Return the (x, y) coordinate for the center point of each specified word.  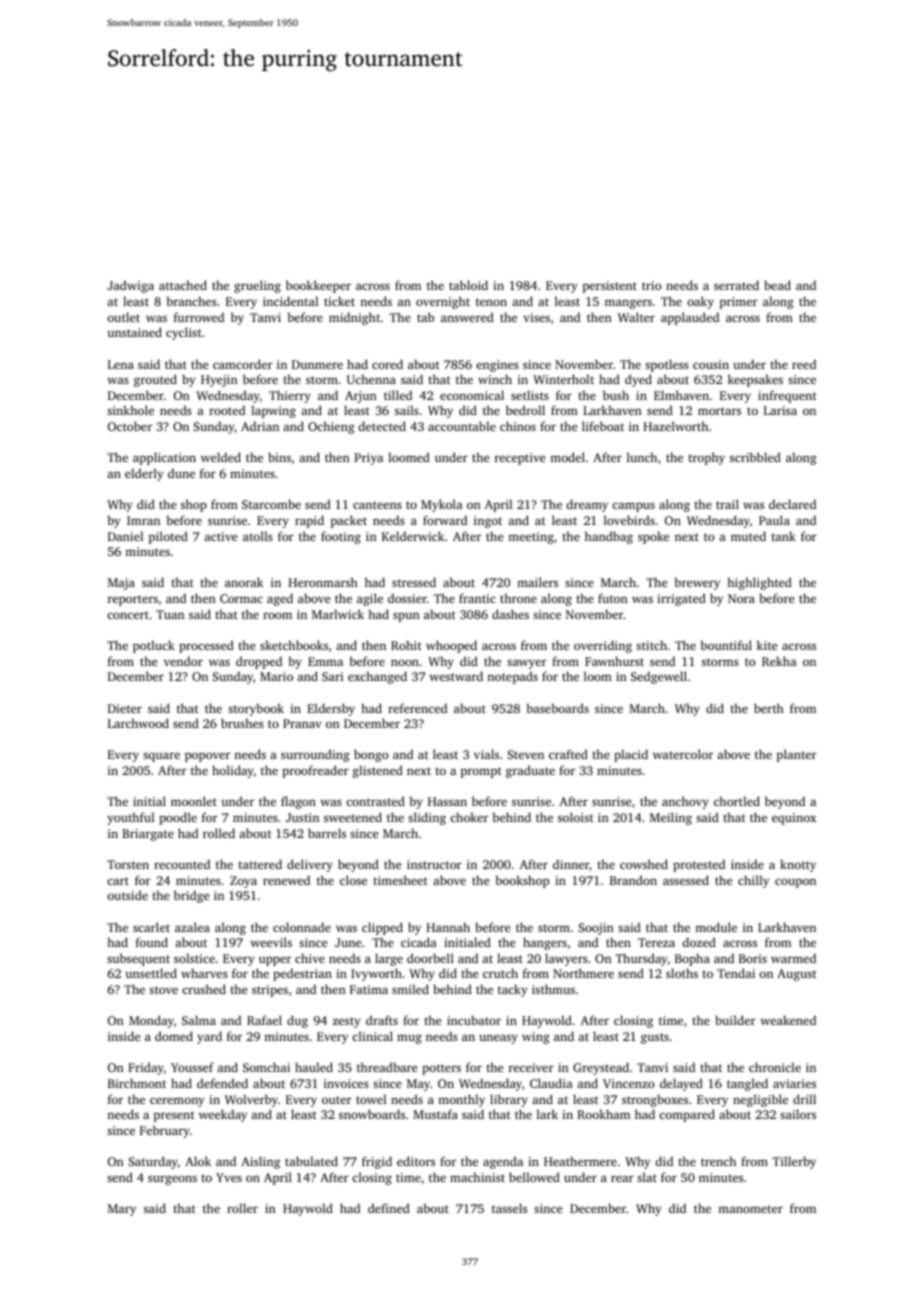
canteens (377, 505)
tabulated (311, 1161)
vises (537, 317)
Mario (276, 676)
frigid (377, 1162)
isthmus (553, 989)
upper (275, 961)
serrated (736, 285)
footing (341, 537)
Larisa (780, 410)
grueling (257, 286)
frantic (477, 598)
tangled (747, 1084)
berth (769, 708)
